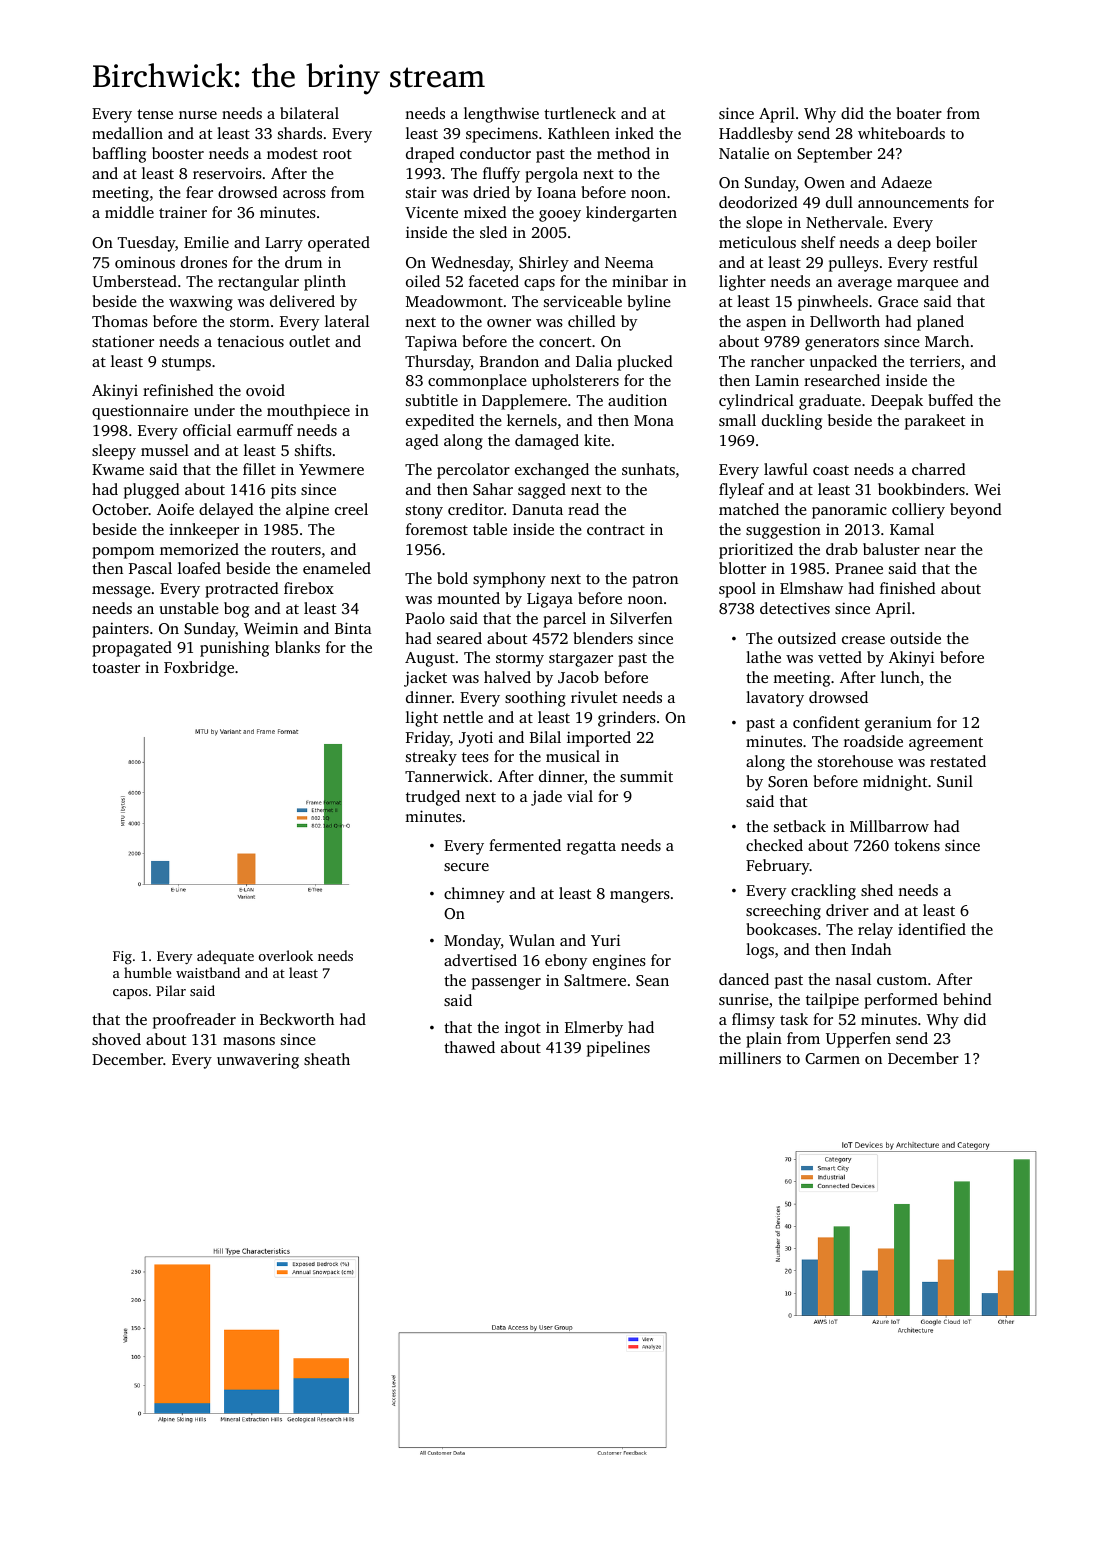 Image resolution: width=1095 pixels, height=1548 pixels. I want to click on Owen, so click(824, 182).
